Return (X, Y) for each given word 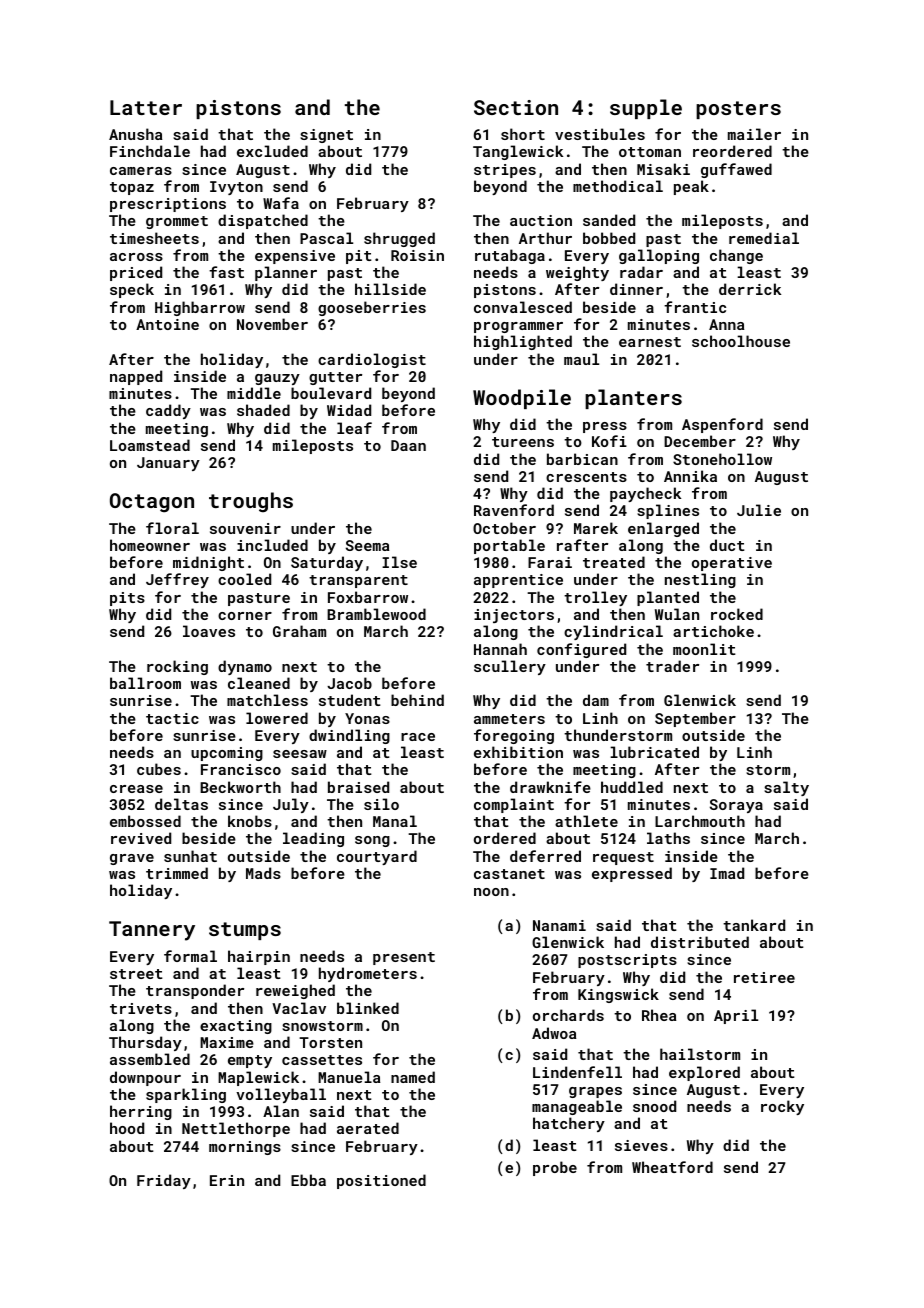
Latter (146, 107)
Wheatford (672, 1167)
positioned (381, 1181)
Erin (227, 1180)
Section (516, 107)
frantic (695, 307)
